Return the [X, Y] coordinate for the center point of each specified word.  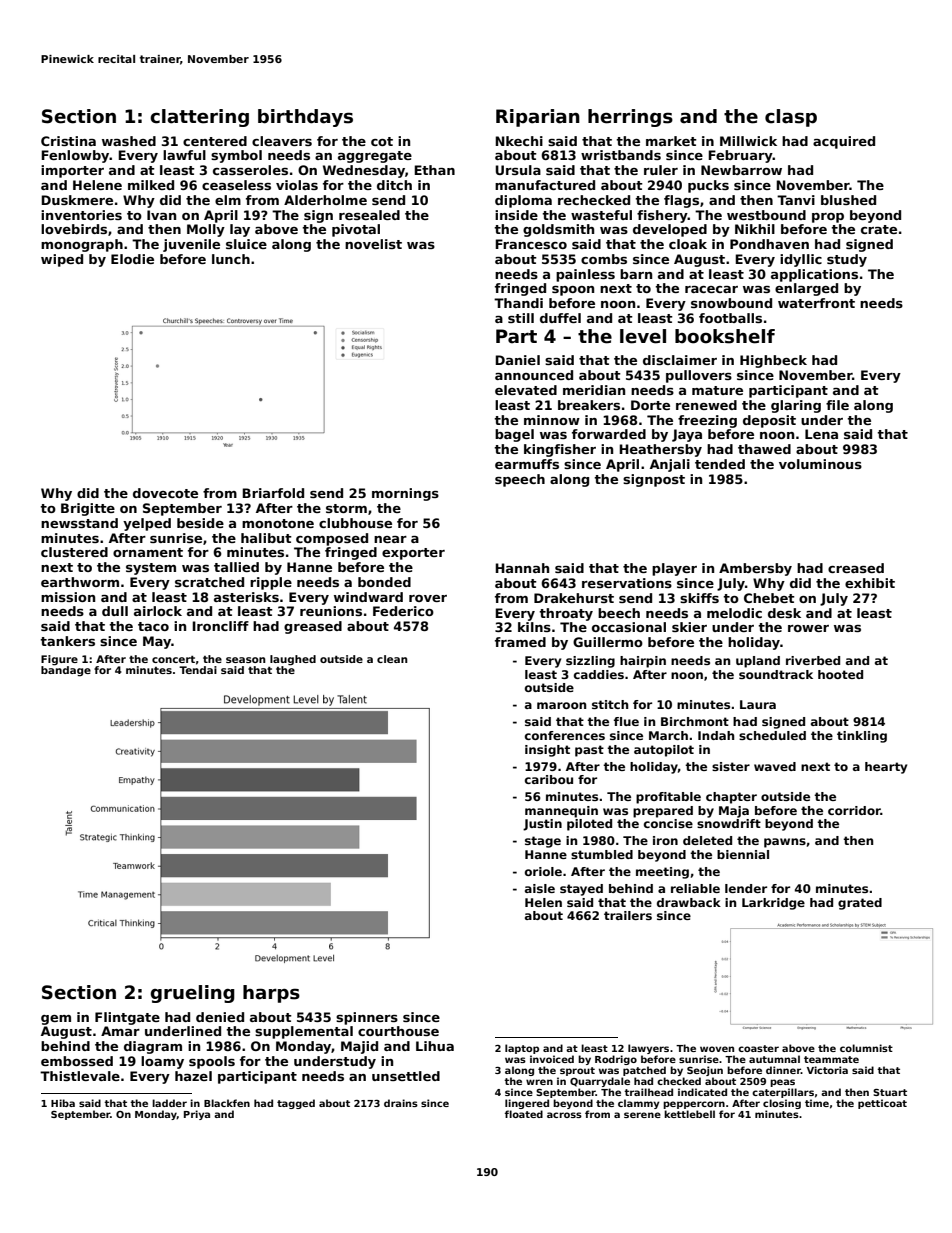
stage [543, 842]
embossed [77, 1061]
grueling [193, 994]
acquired [844, 142]
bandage [66, 671]
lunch [231, 259]
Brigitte [88, 509]
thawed [764, 449]
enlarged [806, 289]
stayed [581, 890]
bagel [514, 435]
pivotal [356, 230]
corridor [854, 810]
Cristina [68, 141]
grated [860, 904]
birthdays [305, 118]
